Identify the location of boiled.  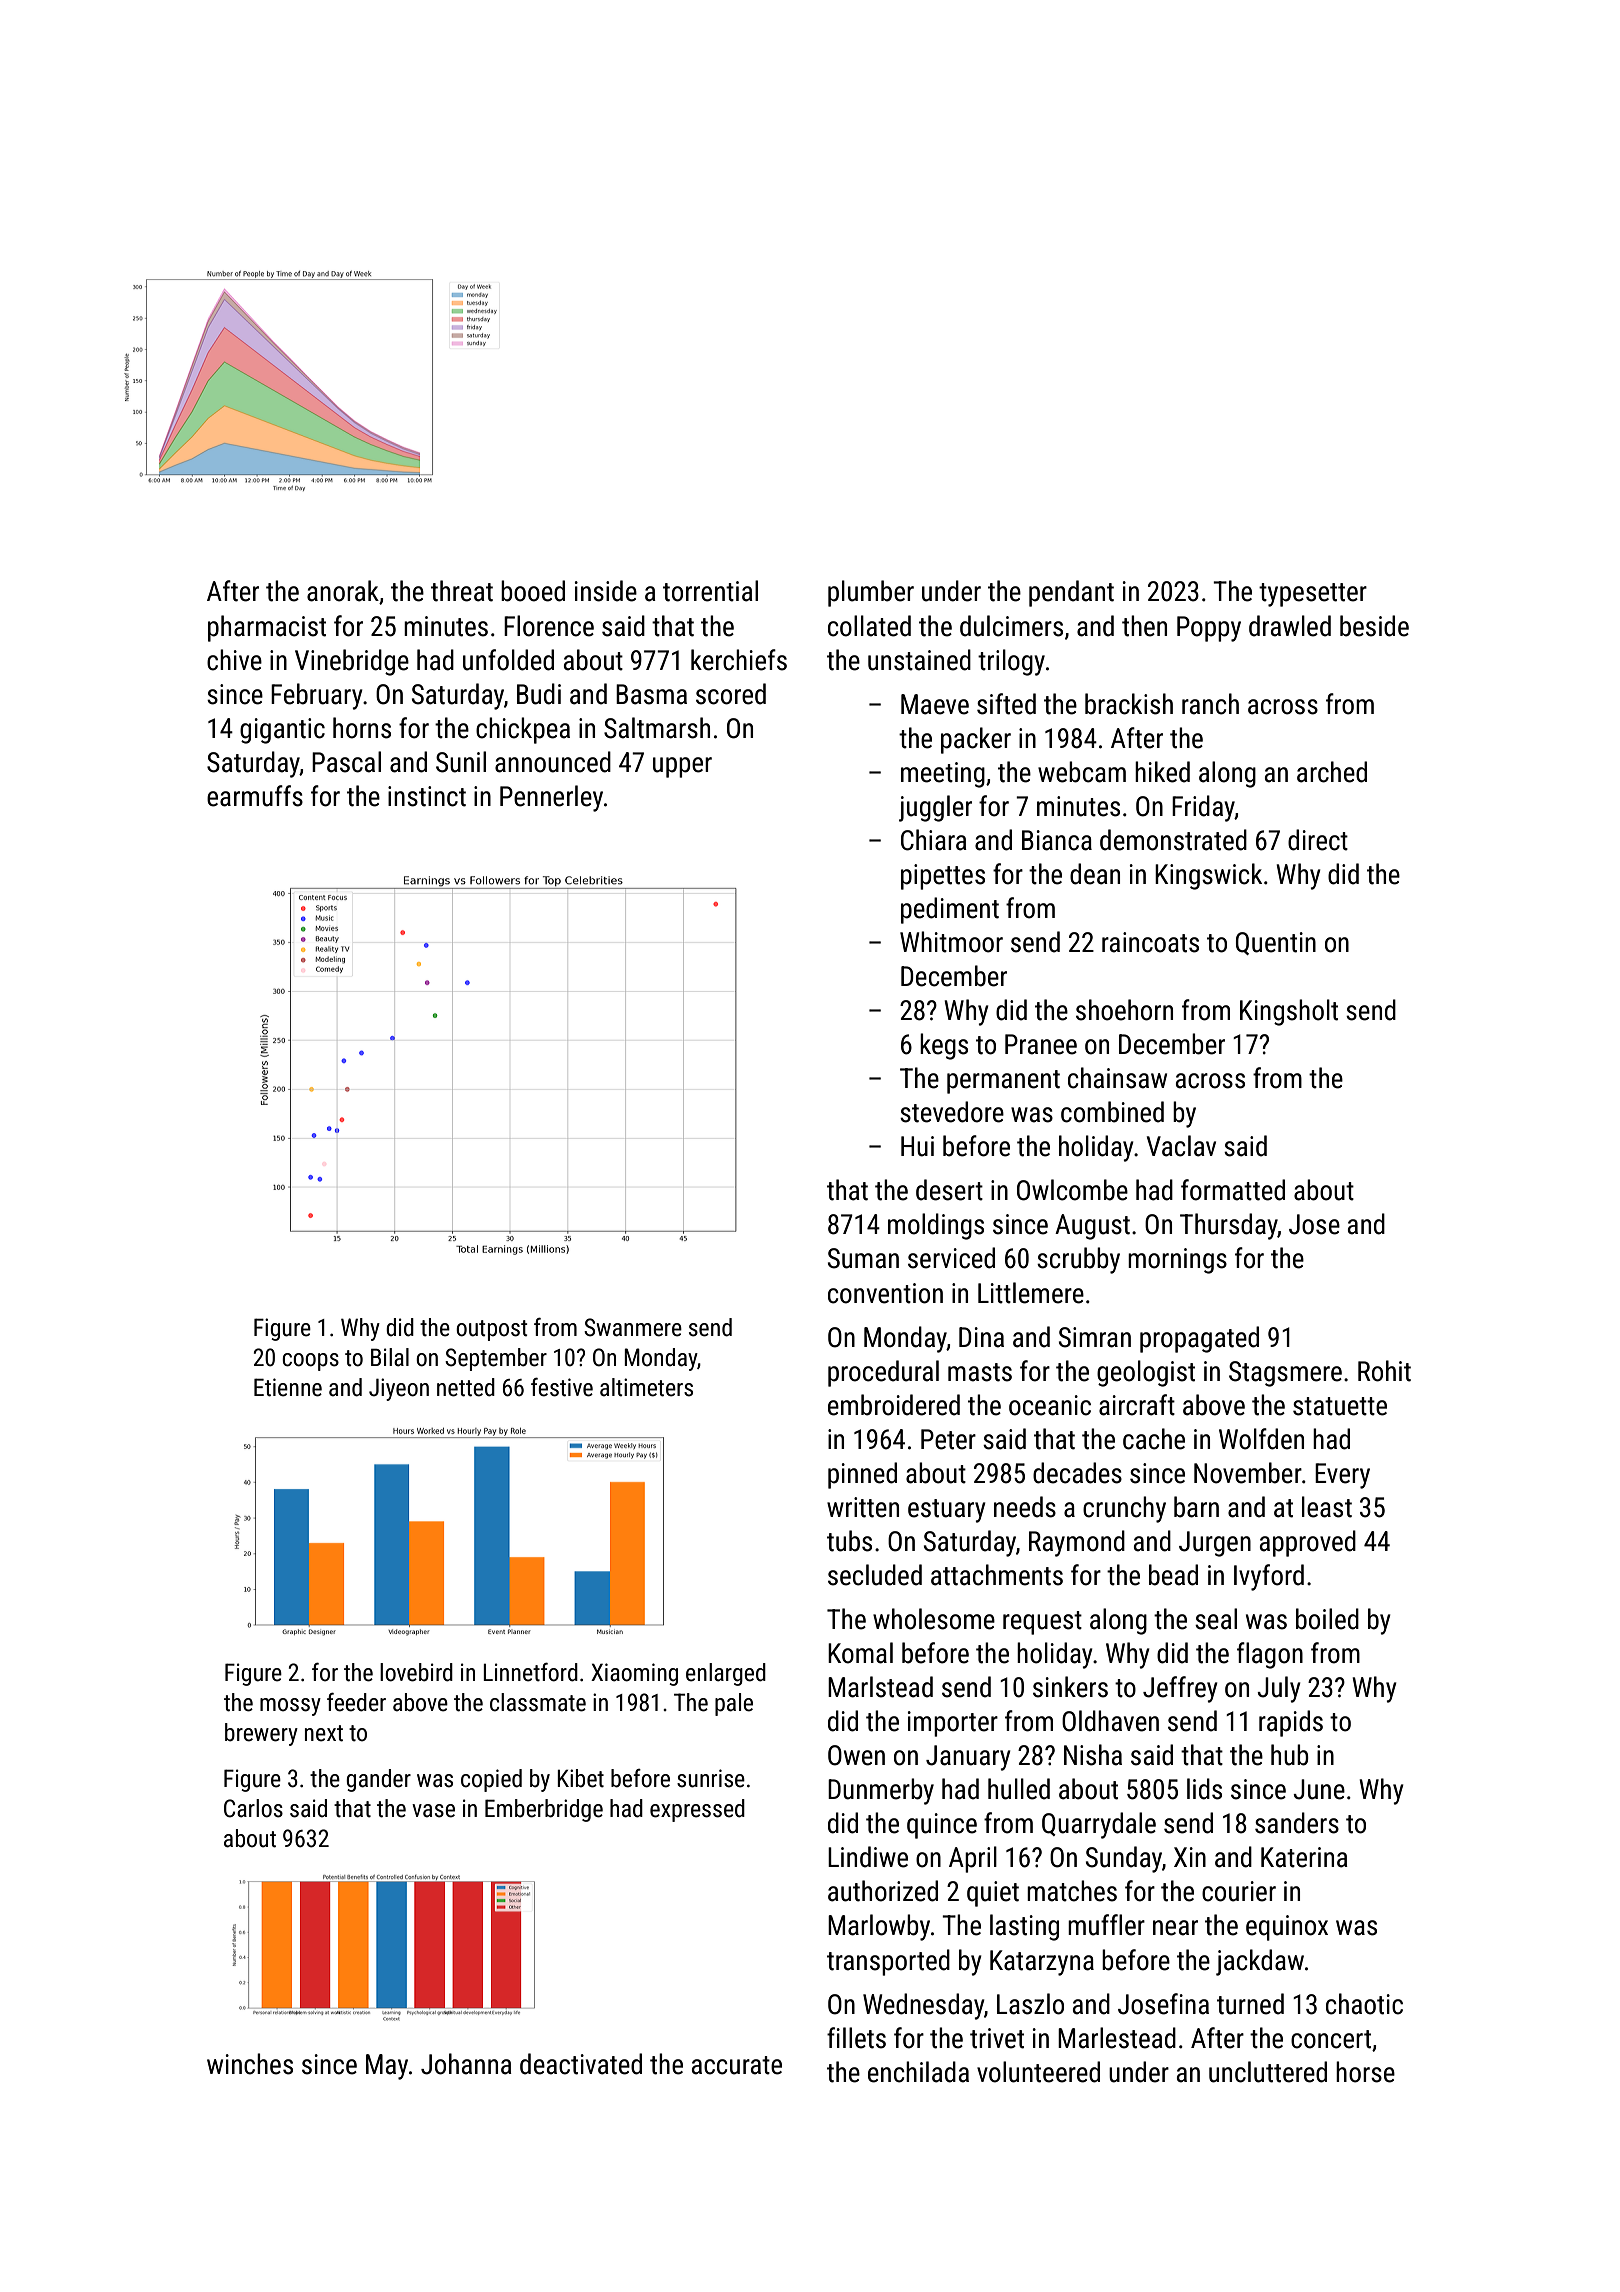
(1327, 1619).
